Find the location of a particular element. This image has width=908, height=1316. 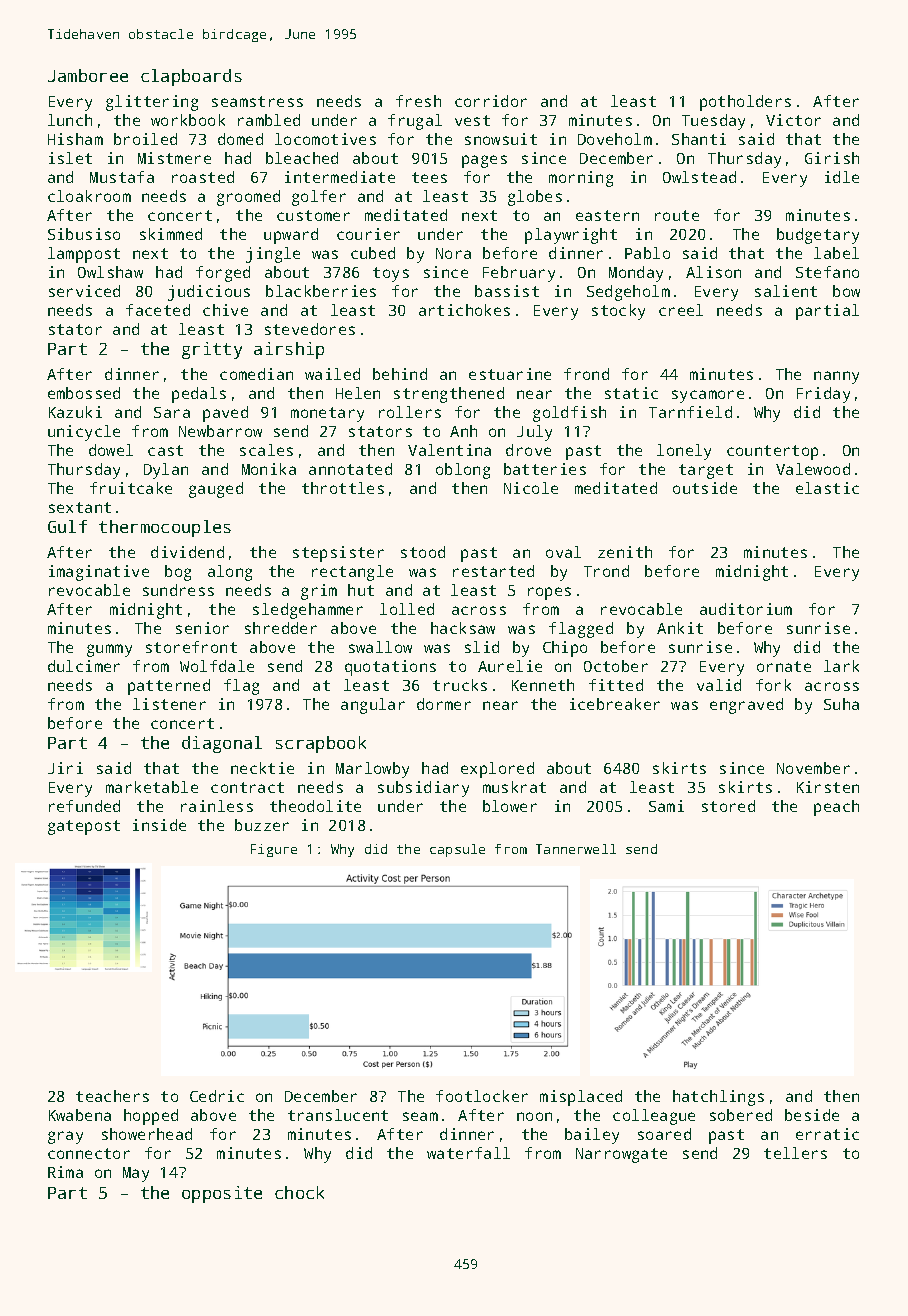

stepsister is located at coordinates (338, 554).
